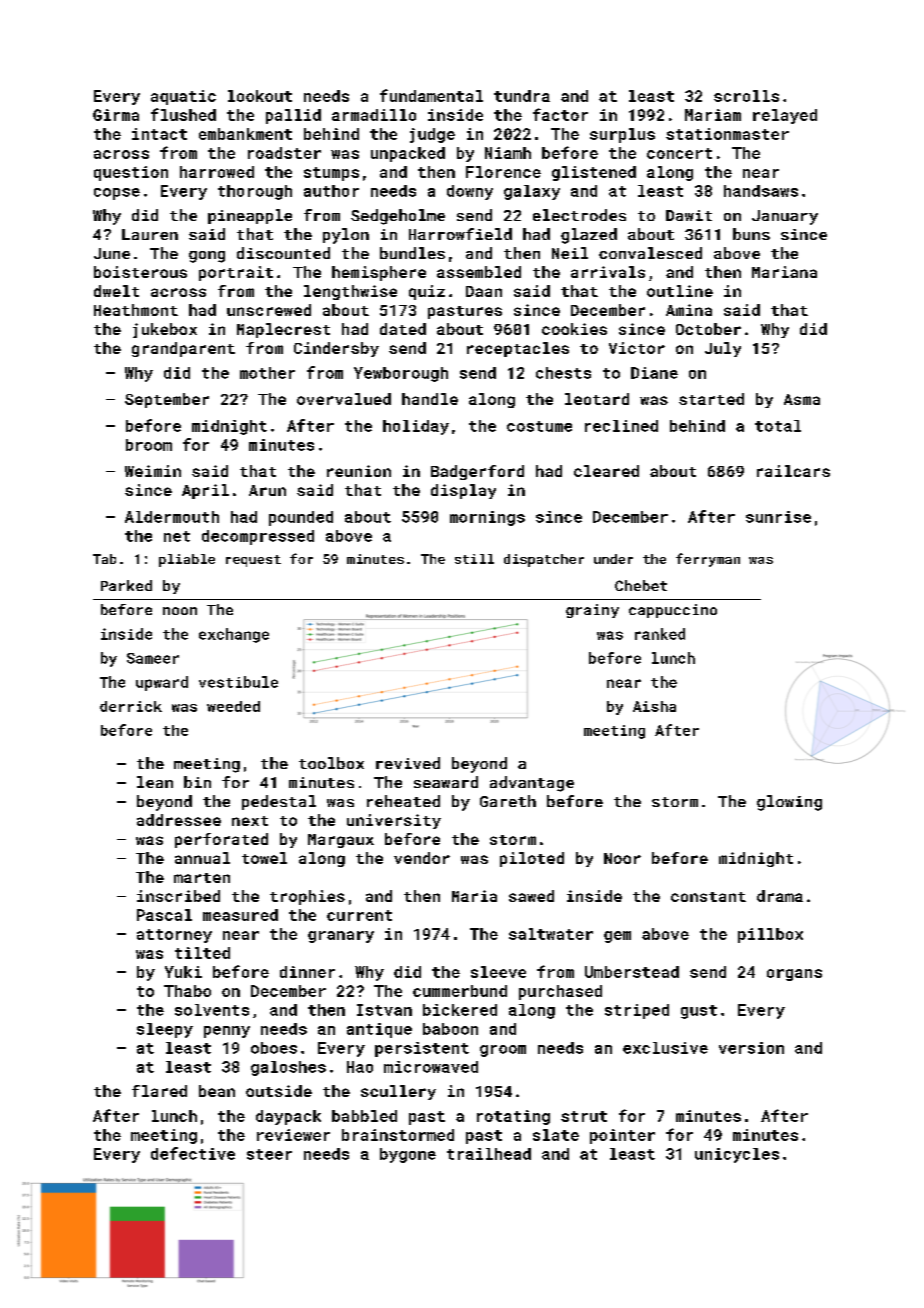 Image resolution: width=924 pixels, height=1308 pixels. Describe the element at coordinates (408, 763) in the screenshot. I see `revived` at that location.
